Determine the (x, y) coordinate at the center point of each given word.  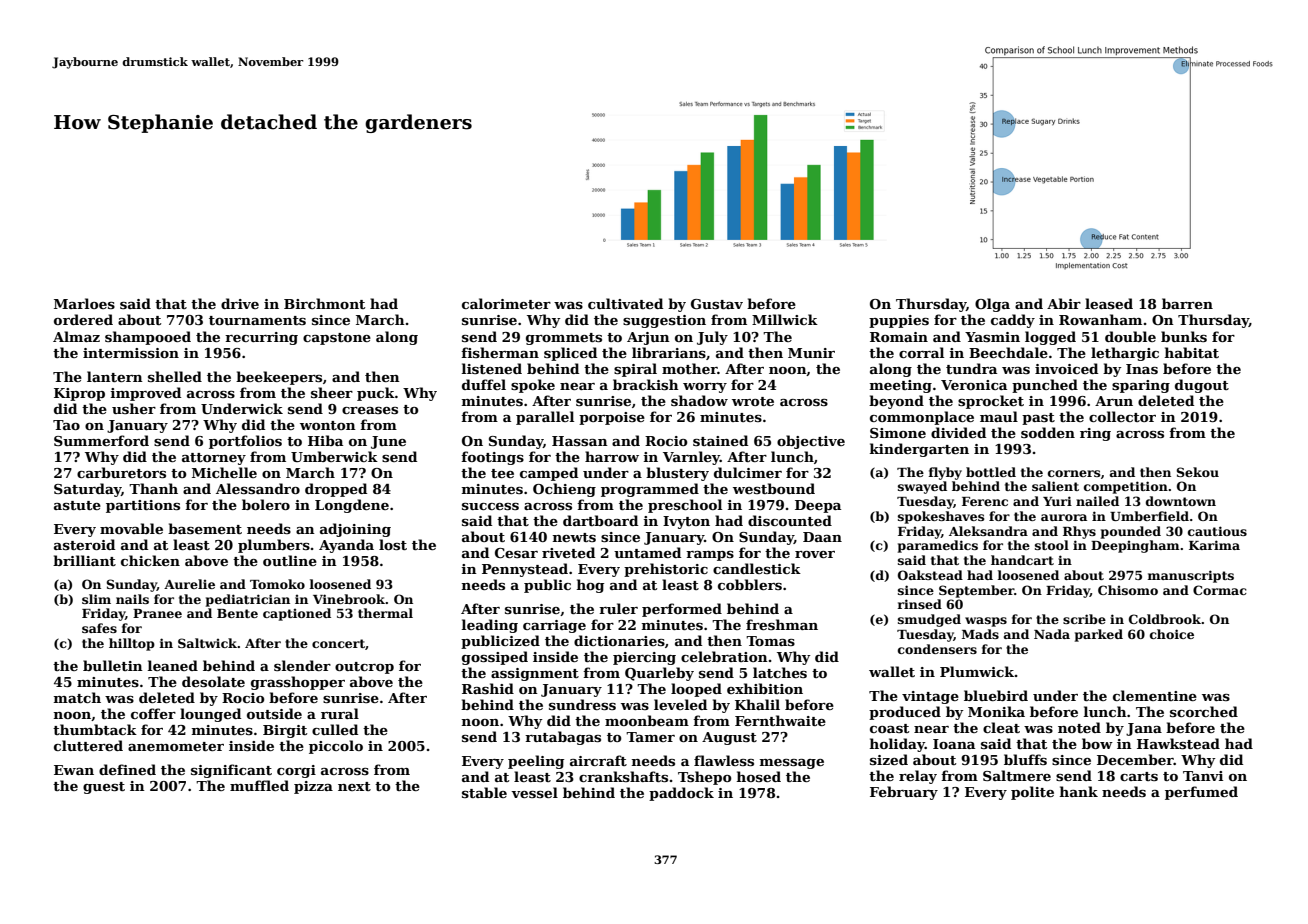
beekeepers (279, 378)
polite (1032, 793)
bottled (991, 472)
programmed (650, 490)
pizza (313, 787)
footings (492, 458)
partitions (143, 506)
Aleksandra (988, 531)
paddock (681, 794)
